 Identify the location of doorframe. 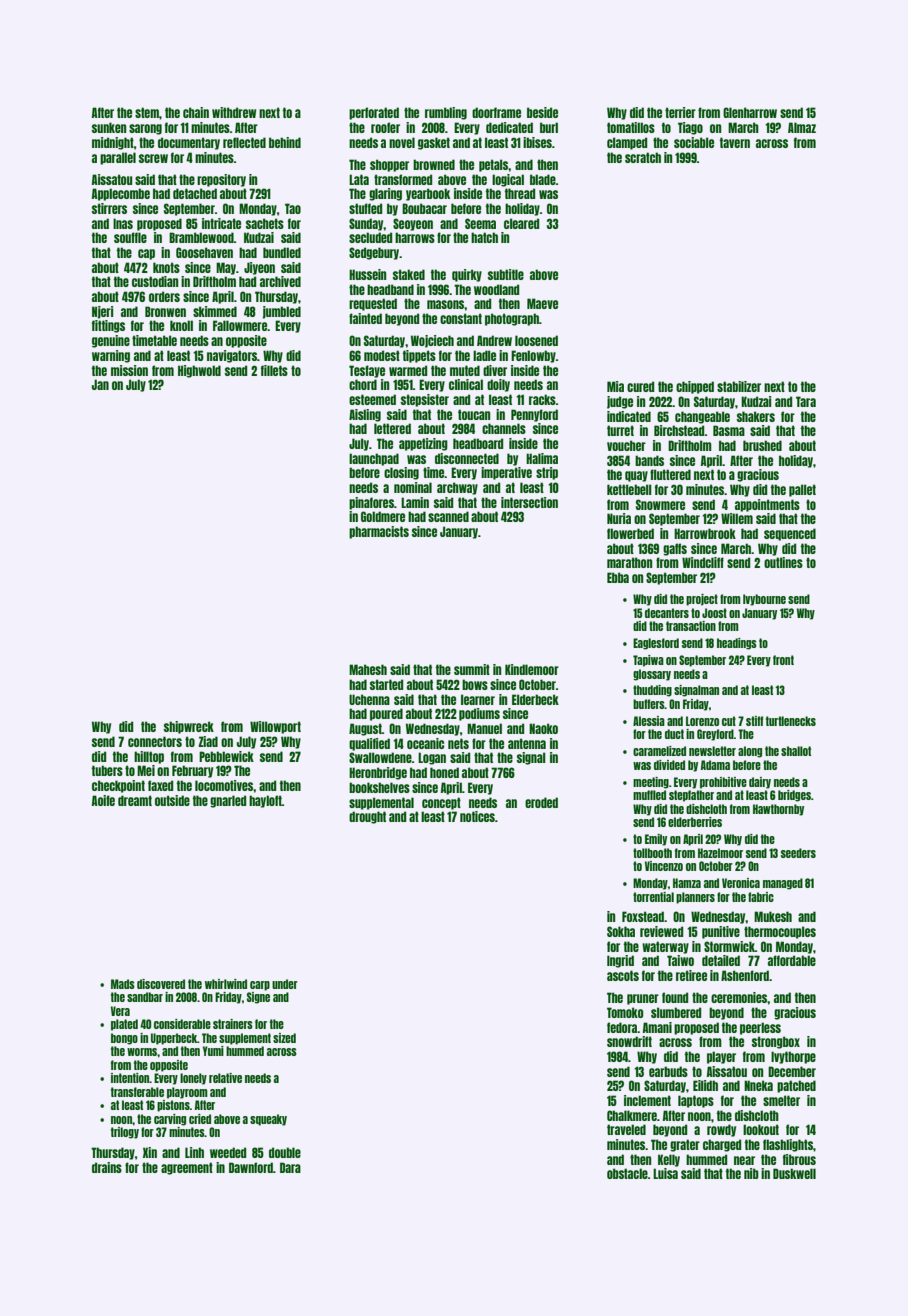
(496, 112).
